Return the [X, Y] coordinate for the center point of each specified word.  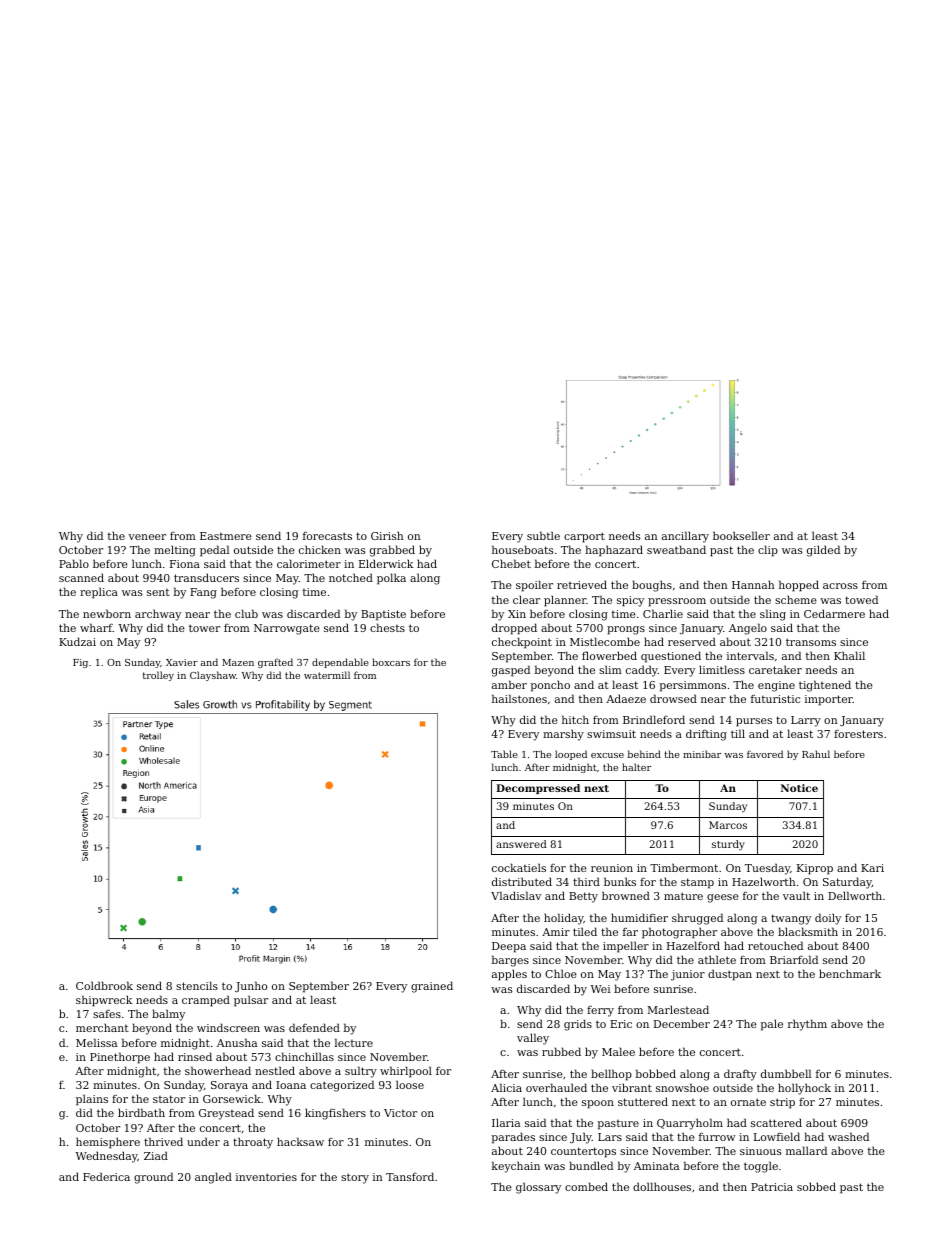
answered [521, 844]
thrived [163, 1141]
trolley [158, 676]
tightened [825, 686]
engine [776, 686]
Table [504, 754]
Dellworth [855, 895]
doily [828, 919]
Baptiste [383, 615]
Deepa [509, 947]
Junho [251, 986]
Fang [203, 593]
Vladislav [516, 895]
